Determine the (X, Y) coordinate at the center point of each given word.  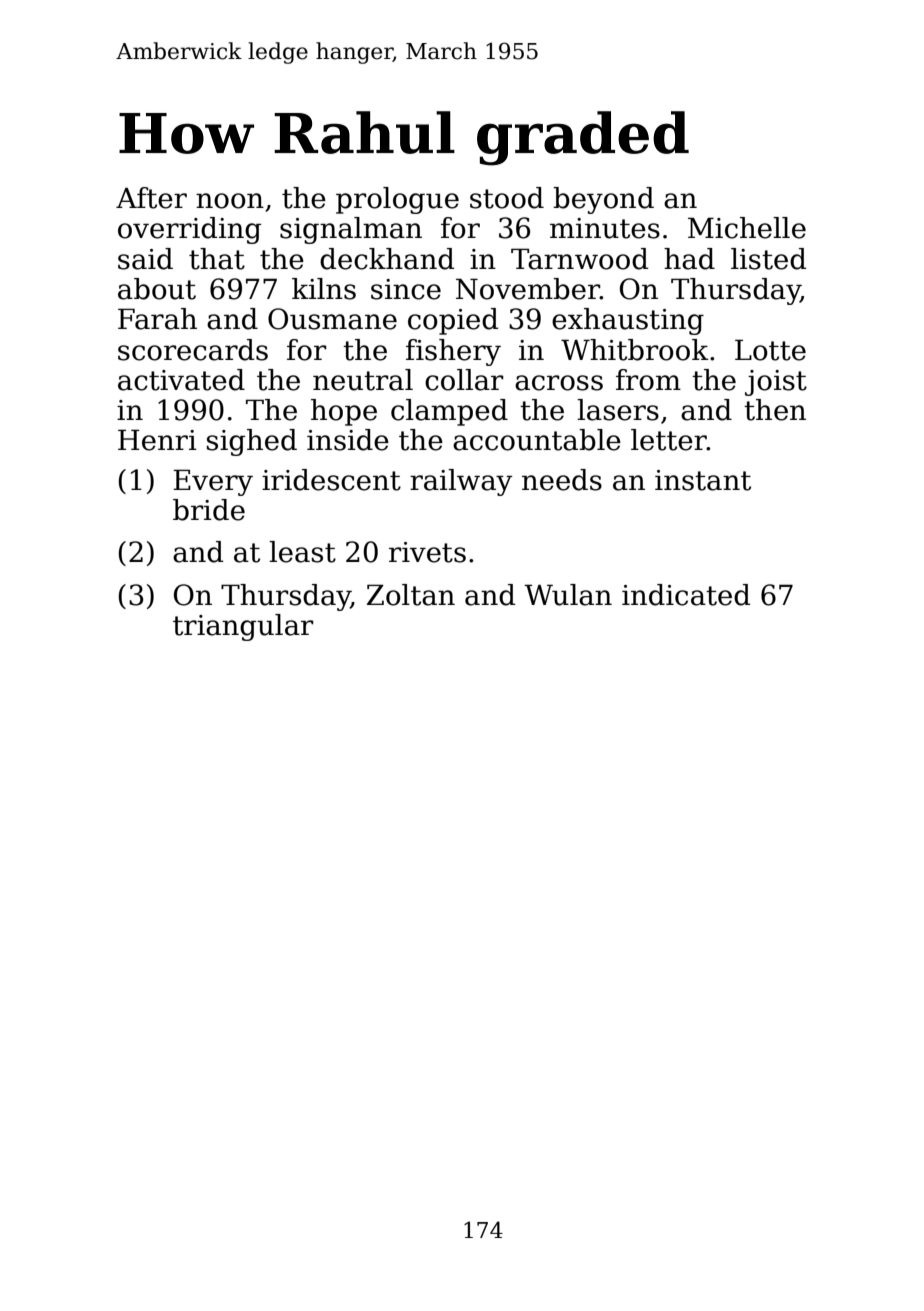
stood (507, 198)
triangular (243, 627)
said (145, 259)
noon (230, 201)
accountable (537, 440)
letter (669, 440)
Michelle (747, 228)
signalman (351, 230)
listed (768, 259)
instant (703, 480)
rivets (427, 552)
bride (209, 510)
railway (461, 482)
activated (181, 380)
